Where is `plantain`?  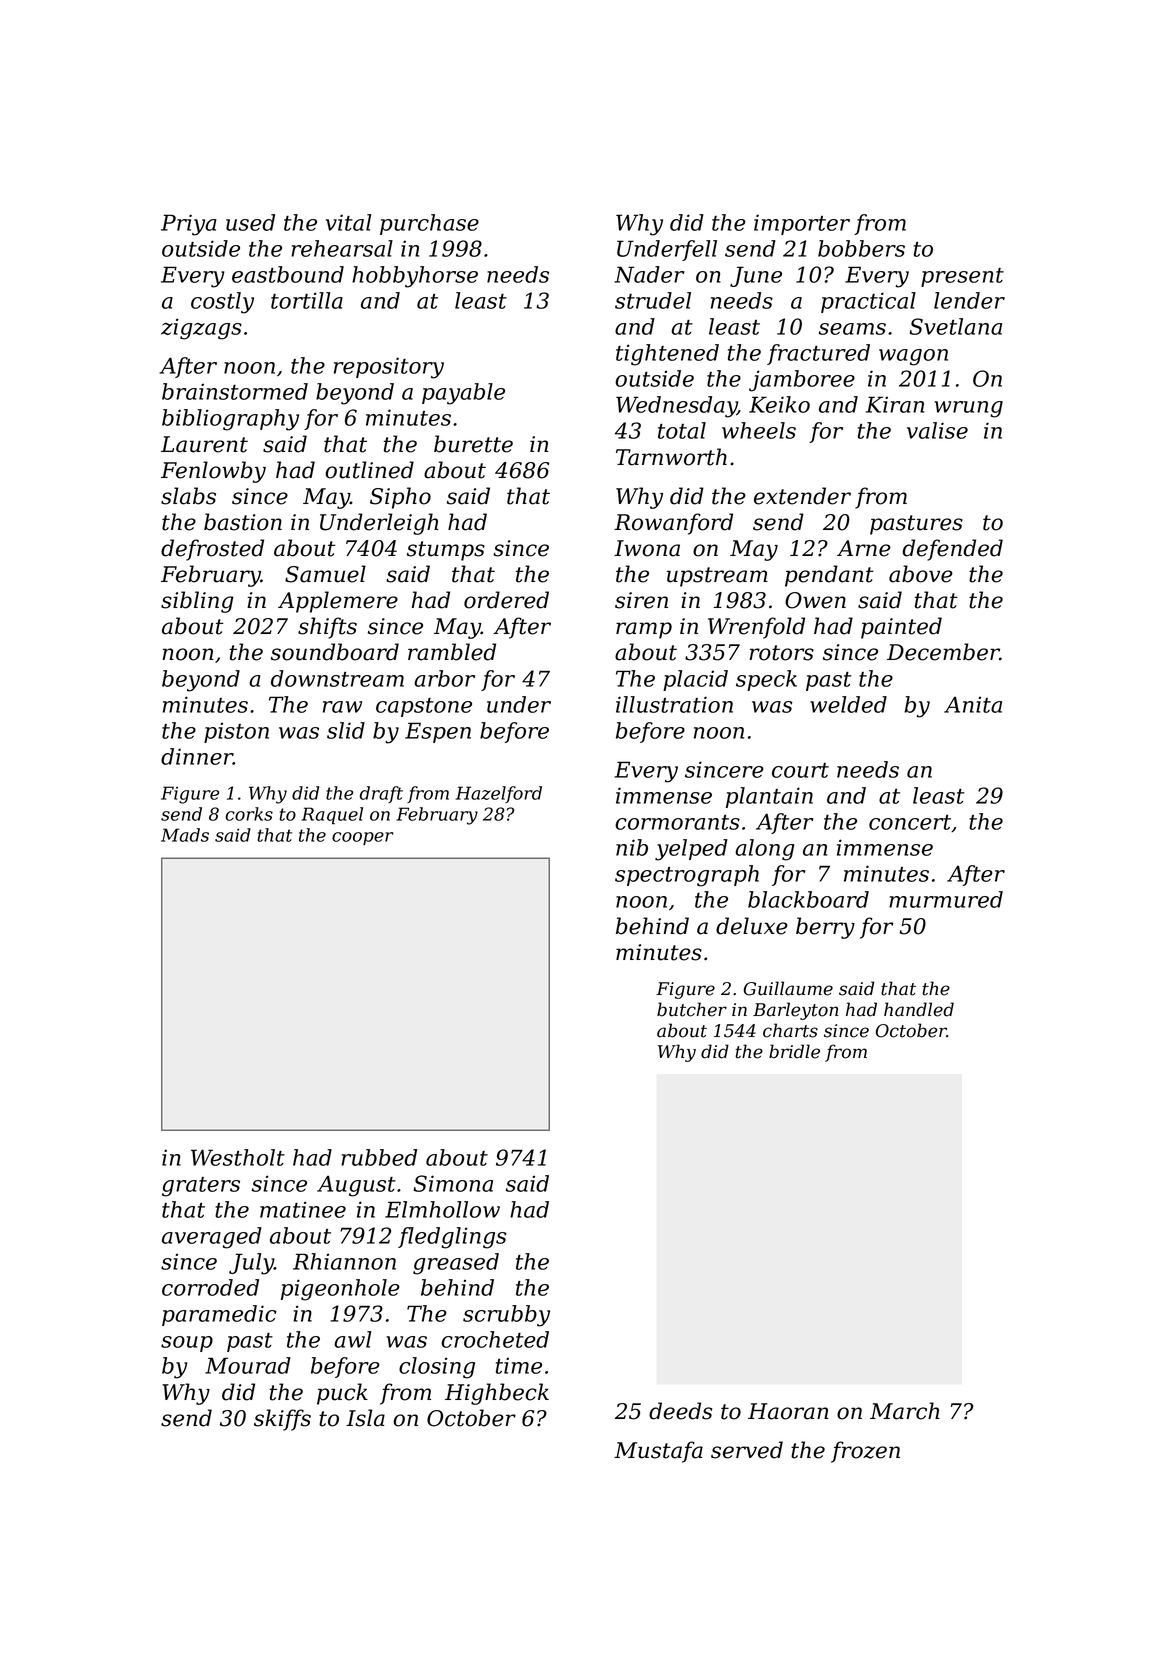
plantain is located at coordinates (769, 797).
